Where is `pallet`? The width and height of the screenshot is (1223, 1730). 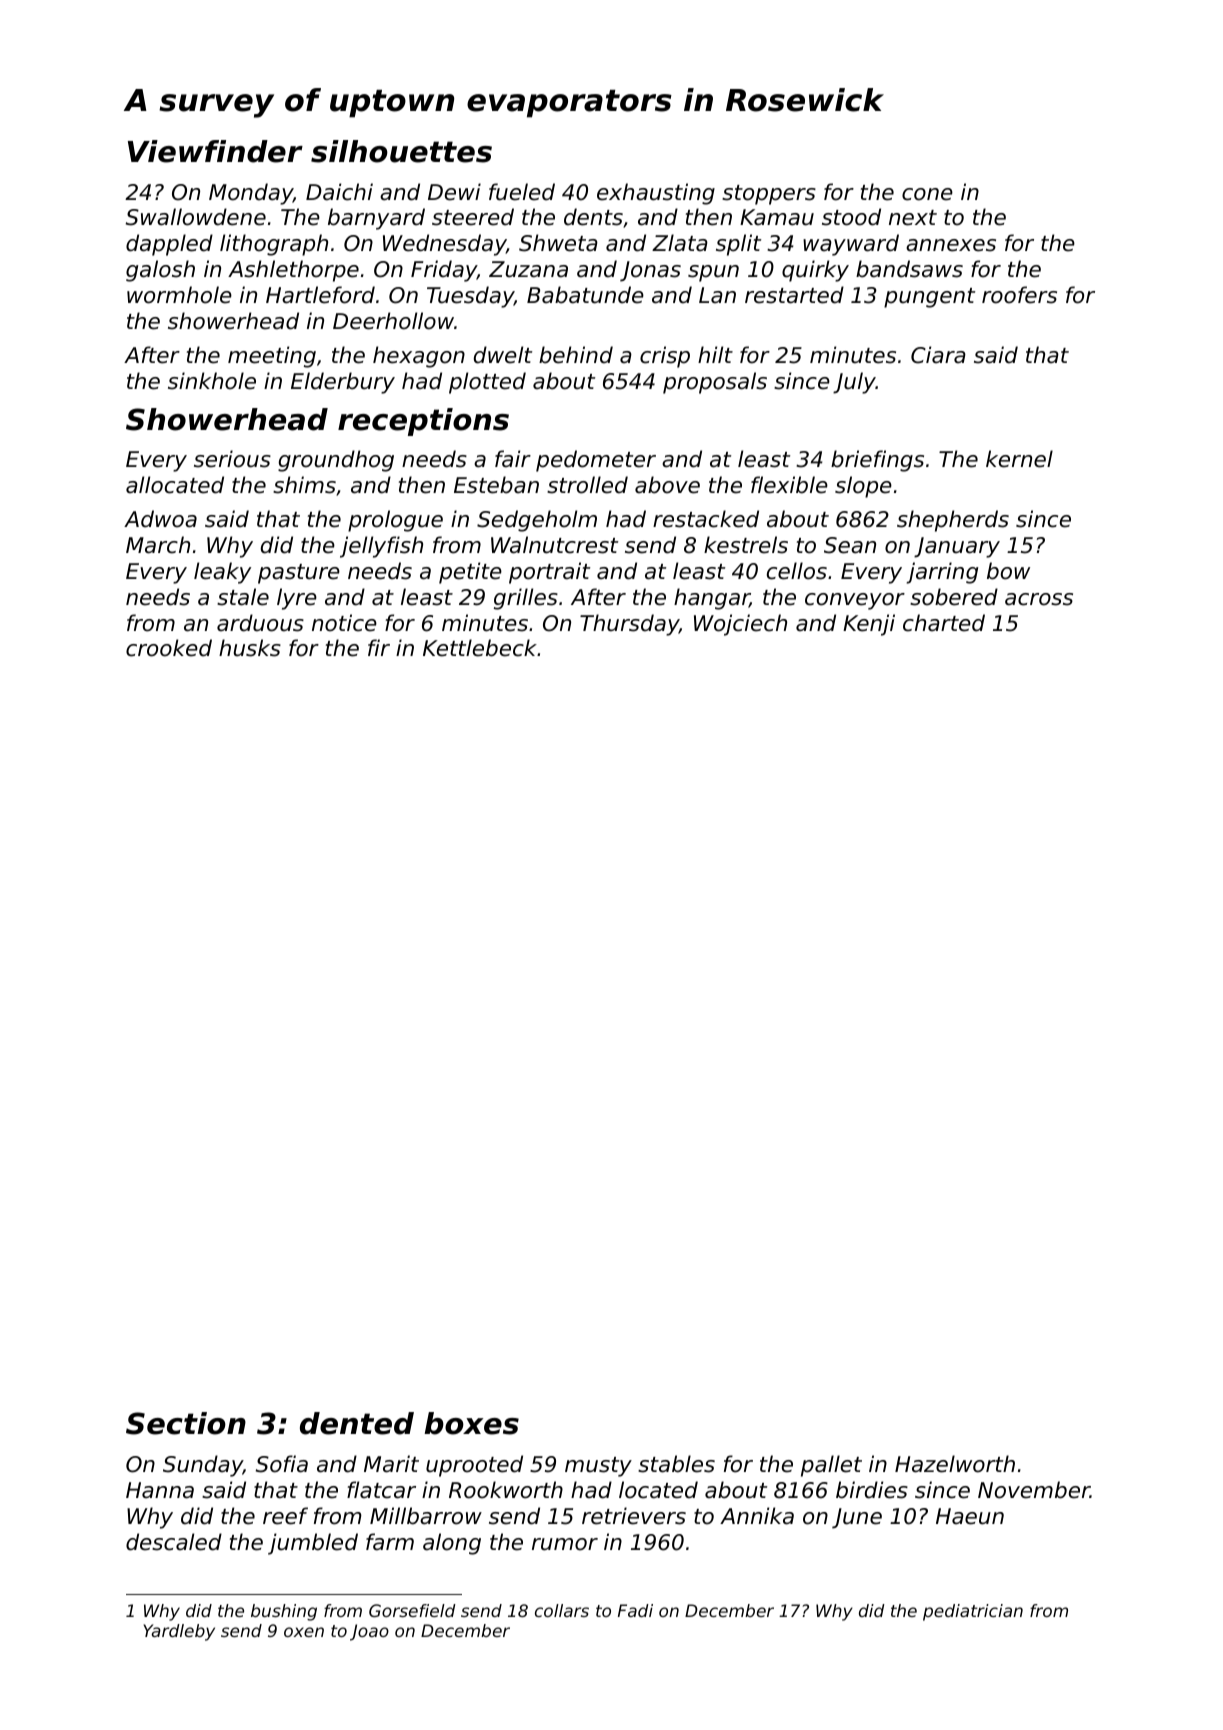 pallet is located at coordinates (831, 1466).
